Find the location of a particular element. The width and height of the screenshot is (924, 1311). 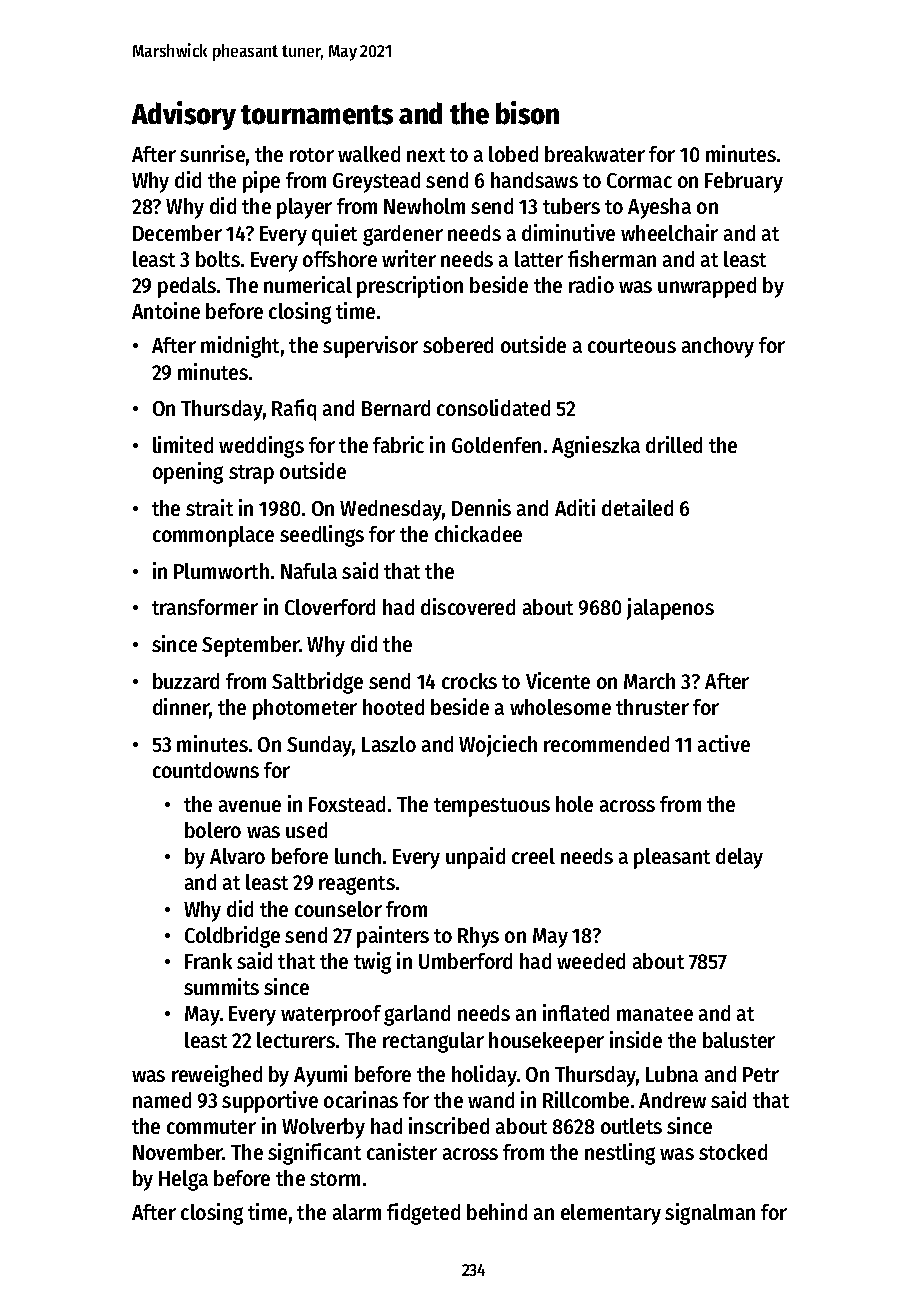

Advisory is located at coordinates (184, 115).
